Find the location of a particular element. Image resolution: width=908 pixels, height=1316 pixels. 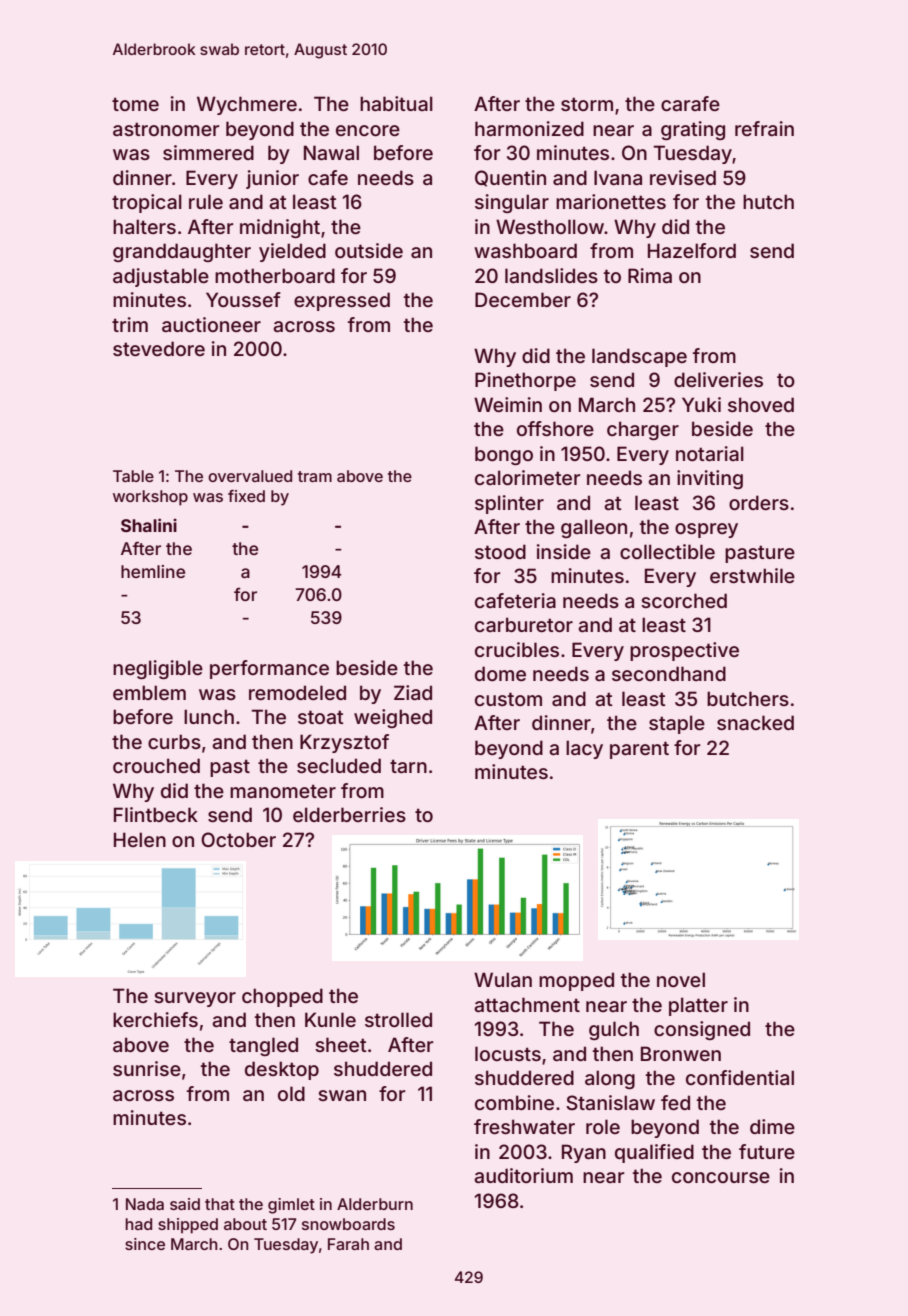

collectible is located at coordinates (667, 551).
